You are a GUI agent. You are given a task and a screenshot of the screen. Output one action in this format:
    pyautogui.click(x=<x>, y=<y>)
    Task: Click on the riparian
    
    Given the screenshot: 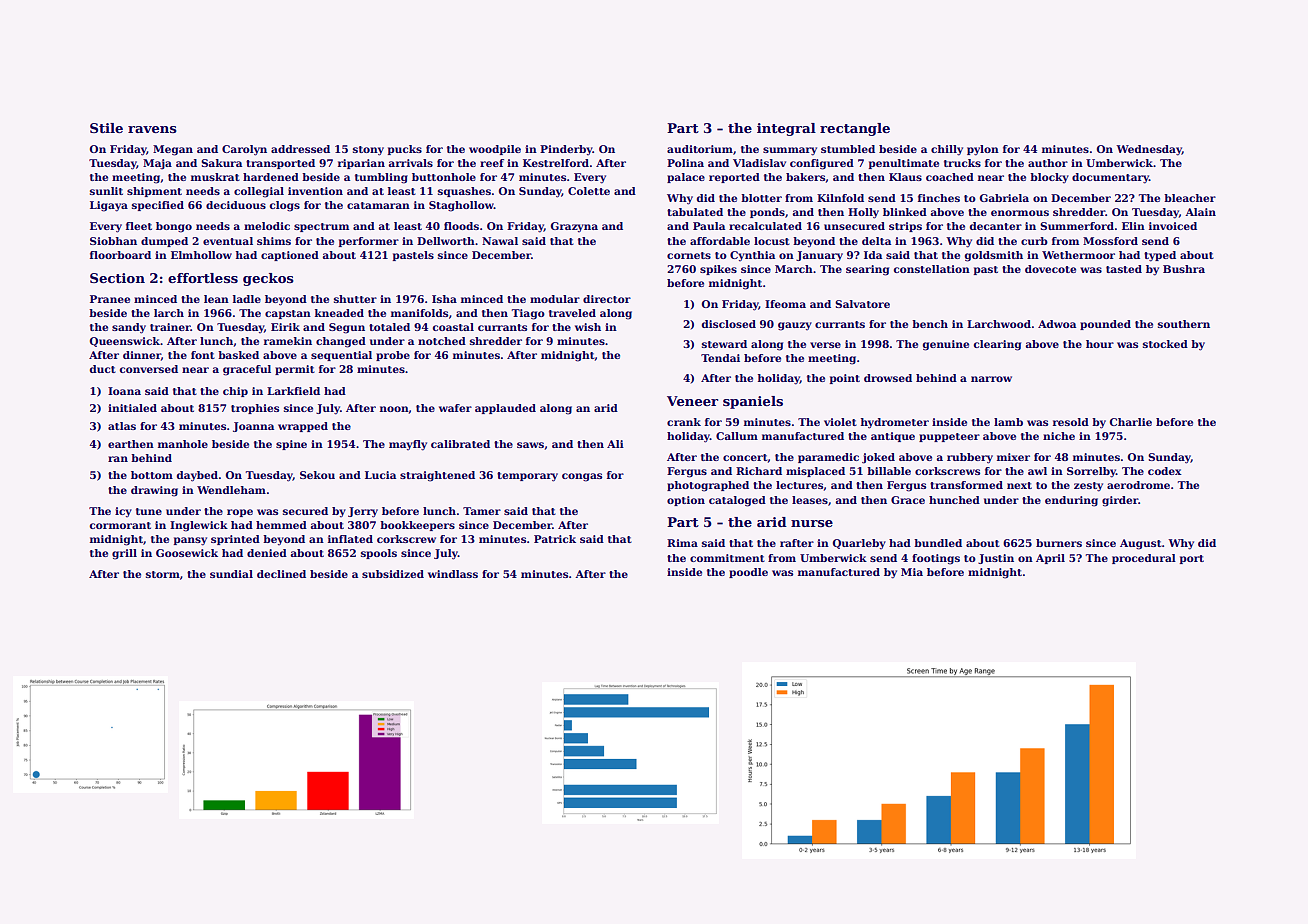 What is the action you would take?
    pyautogui.click(x=361, y=164)
